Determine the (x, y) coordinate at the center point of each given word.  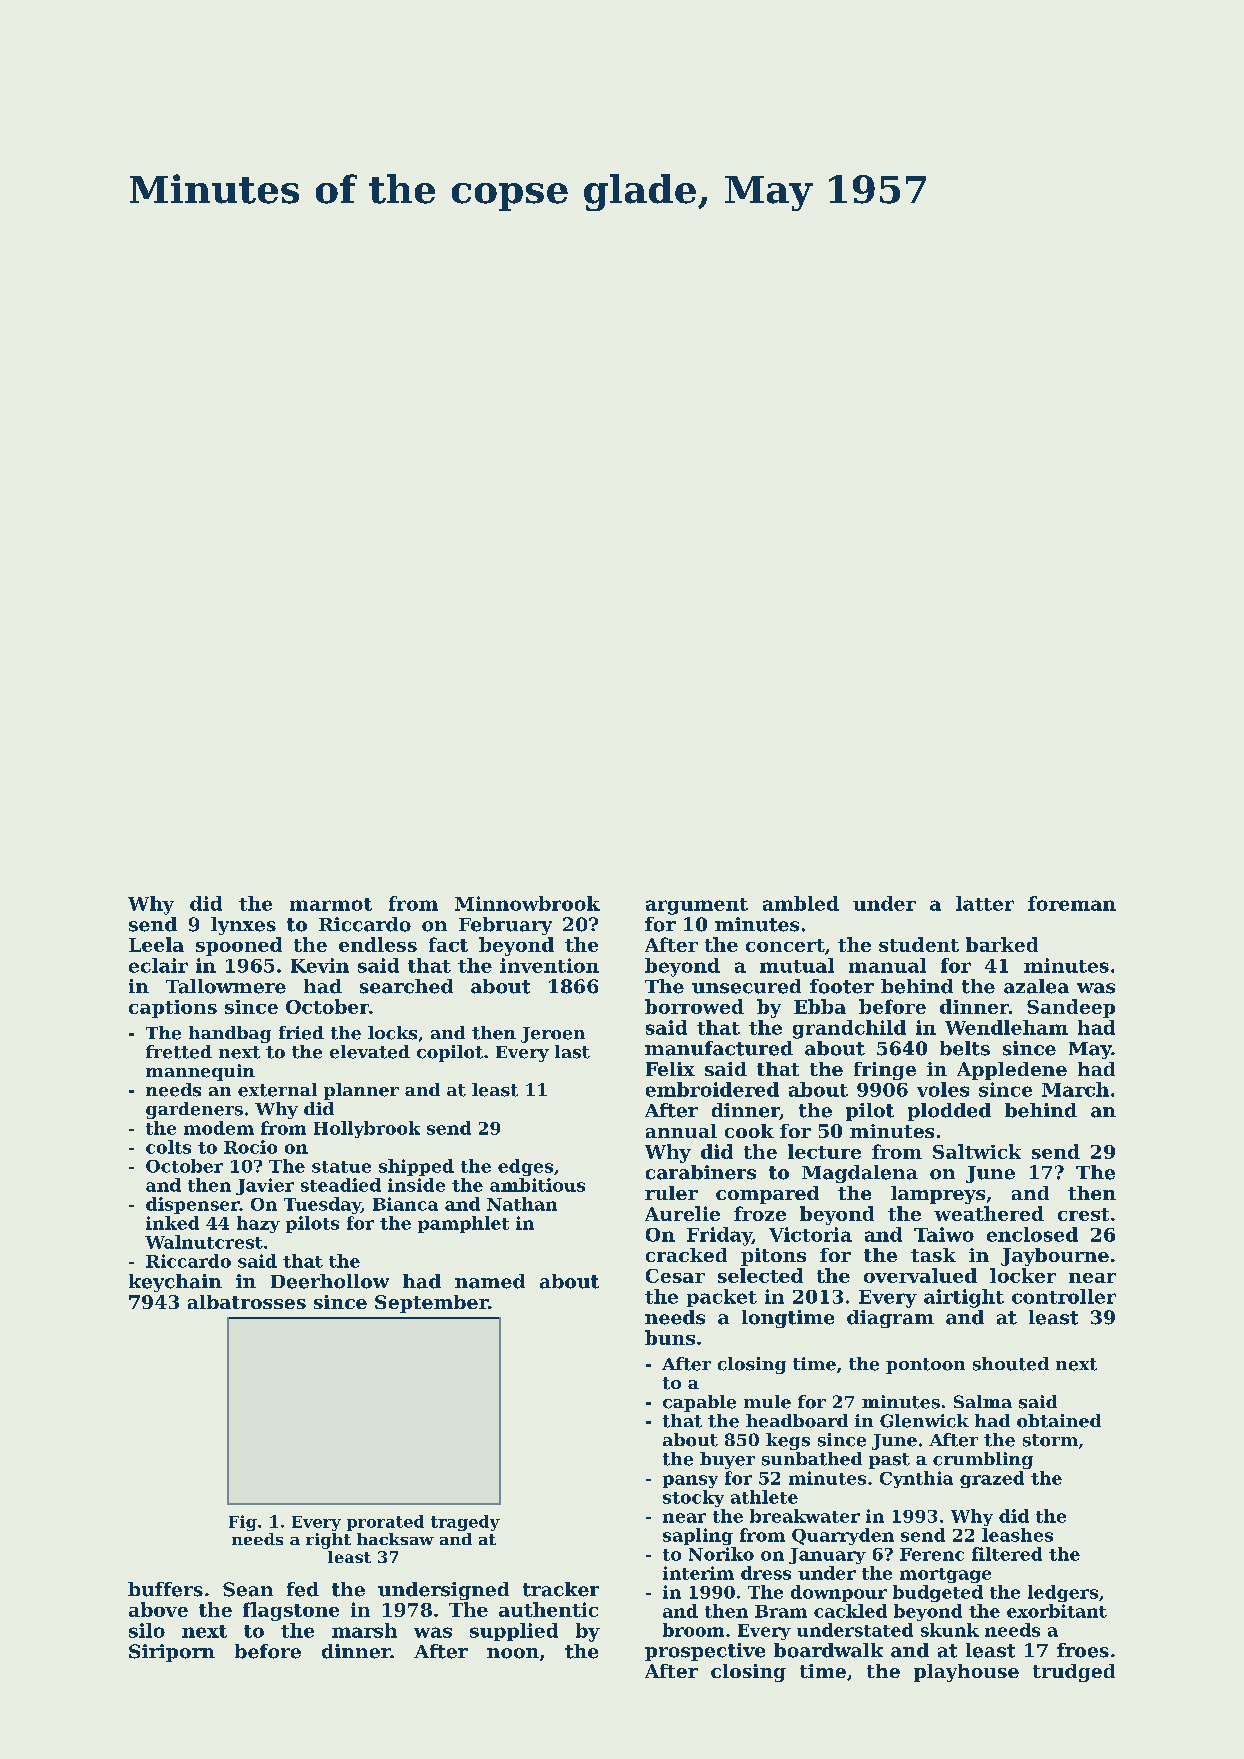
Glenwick (924, 1421)
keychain (175, 1283)
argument (697, 906)
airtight (964, 1298)
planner (361, 1091)
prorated (385, 1523)
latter (985, 903)
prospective (705, 1652)
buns (670, 1337)
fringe (885, 1071)
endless (378, 944)
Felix (670, 1069)
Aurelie (682, 1213)
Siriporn (172, 1653)
